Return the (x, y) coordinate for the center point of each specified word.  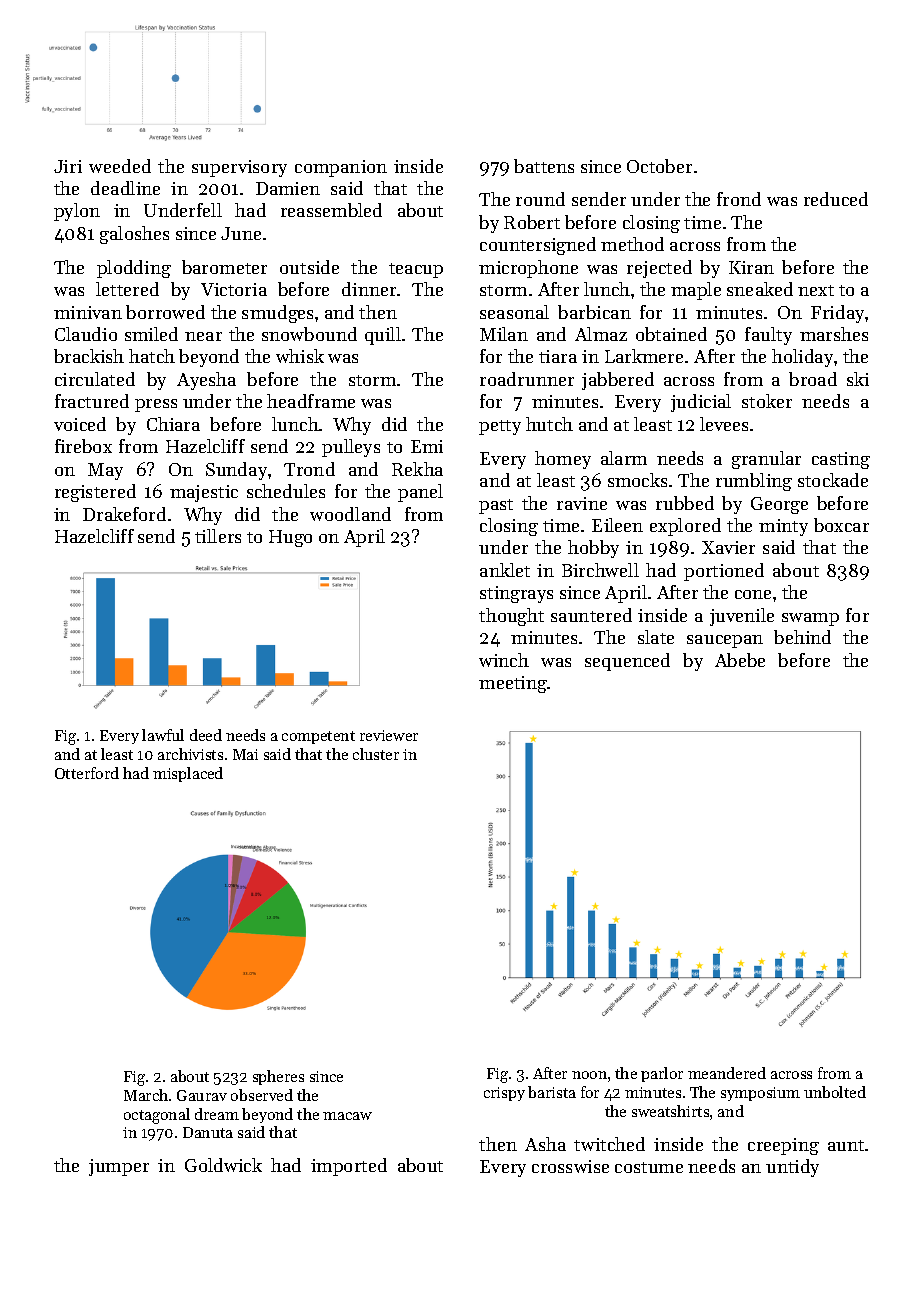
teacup (416, 270)
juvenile (742, 617)
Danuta (208, 1132)
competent (318, 737)
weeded (120, 166)
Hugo (290, 538)
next (816, 290)
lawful (163, 735)
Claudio (86, 334)
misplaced (188, 774)
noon (589, 1075)
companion (341, 168)
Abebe (740, 660)
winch (504, 660)
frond (739, 199)
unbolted (835, 1092)
